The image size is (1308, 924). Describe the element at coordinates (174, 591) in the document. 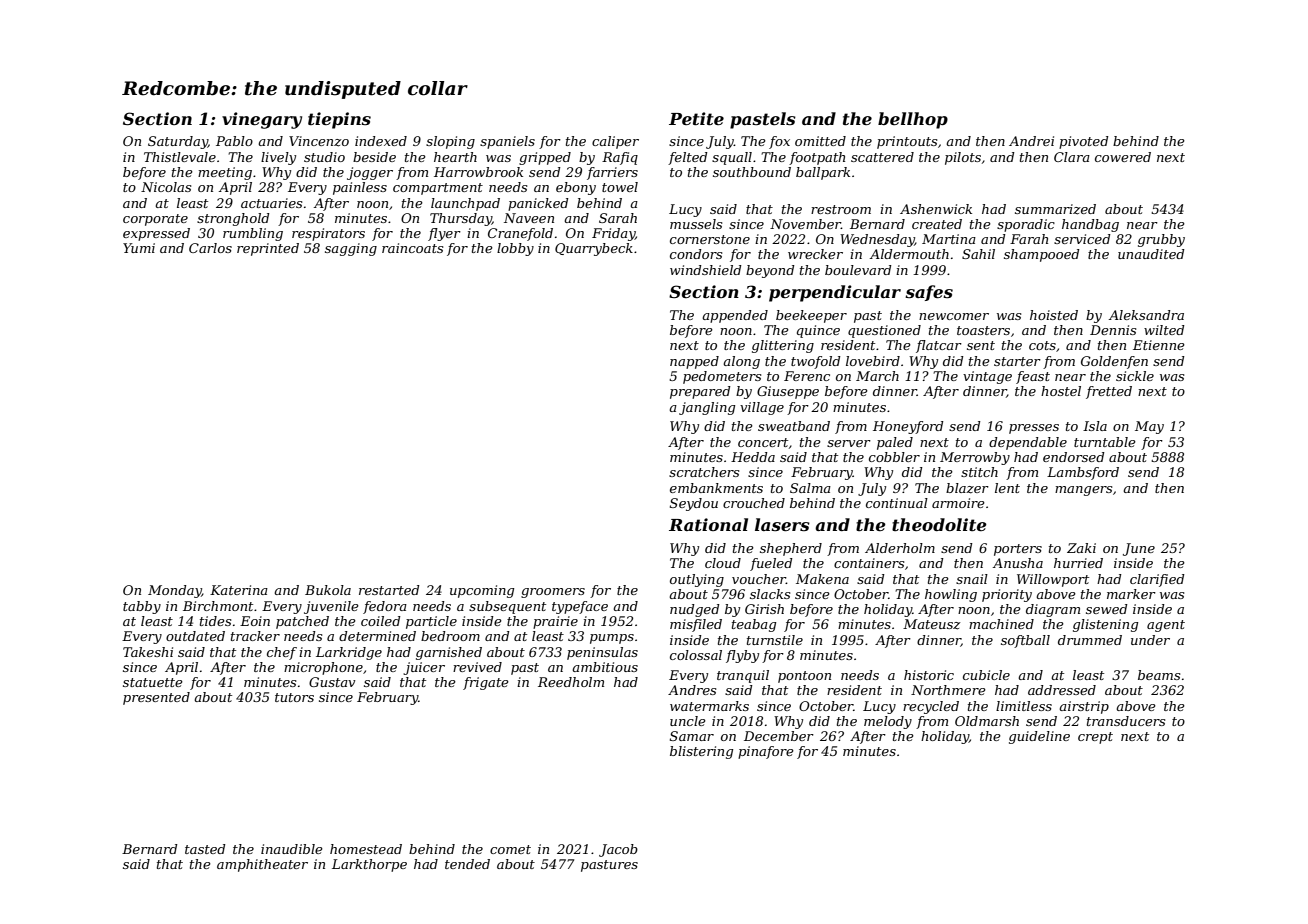

I see `Monday` at that location.
